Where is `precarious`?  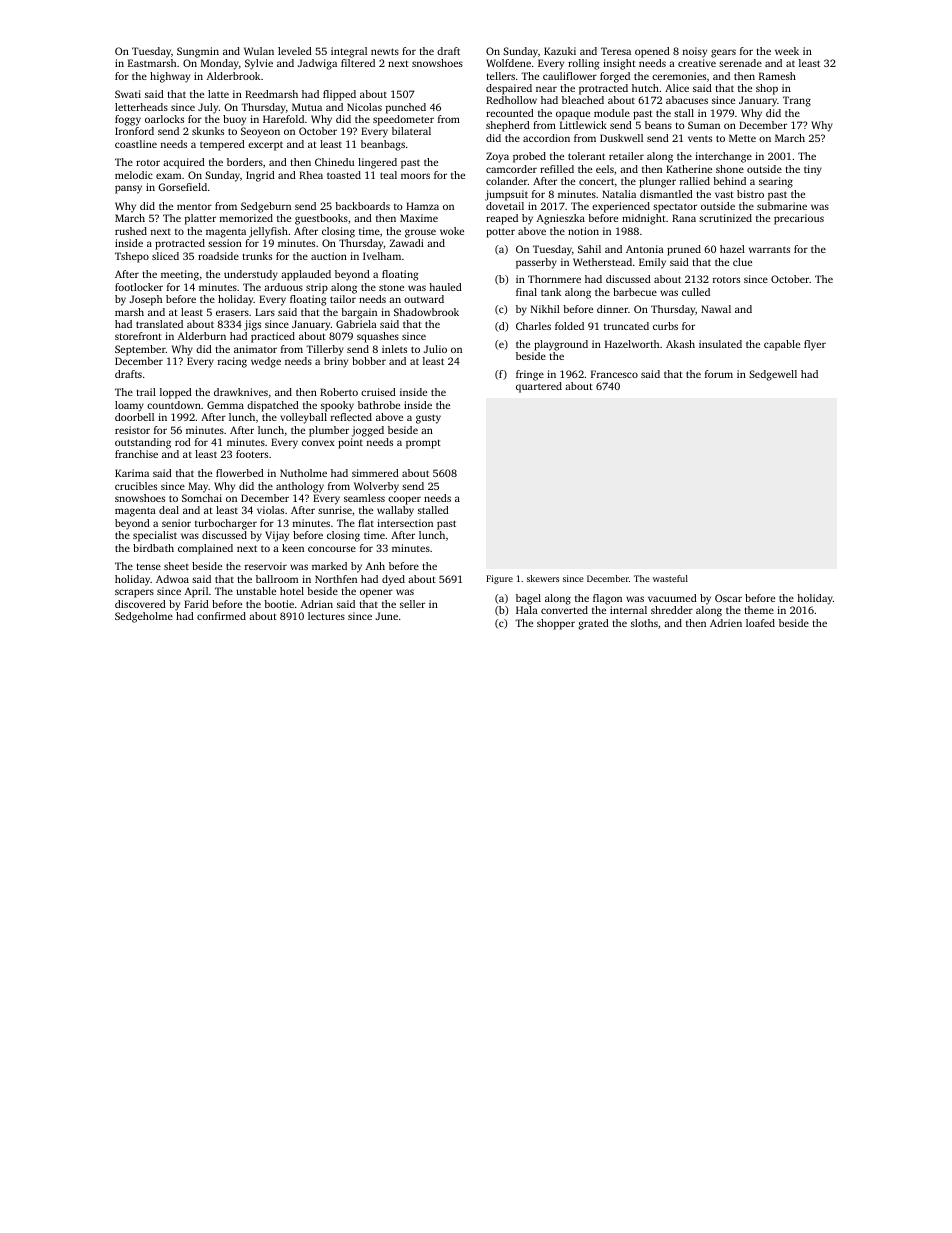
precarious is located at coordinates (799, 219).
